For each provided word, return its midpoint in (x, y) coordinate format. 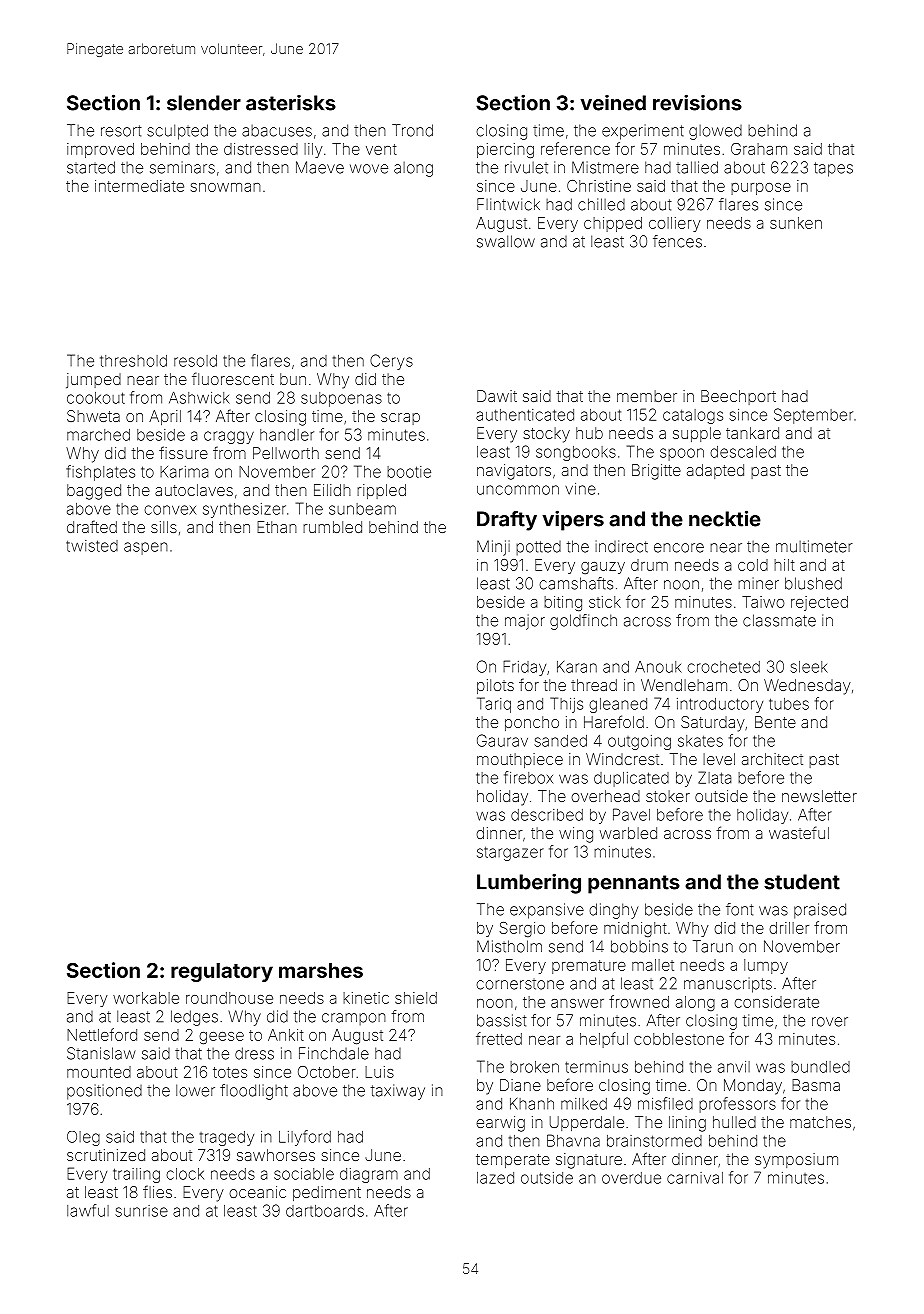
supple (697, 434)
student (802, 882)
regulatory (222, 972)
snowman (226, 187)
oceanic (257, 1192)
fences (677, 241)
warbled (628, 833)
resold (195, 361)
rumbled (332, 527)
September (813, 416)
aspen (146, 548)
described (547, 815)
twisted (92, 546)
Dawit (497, 396)
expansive (547, 911)
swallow (506, 241)
